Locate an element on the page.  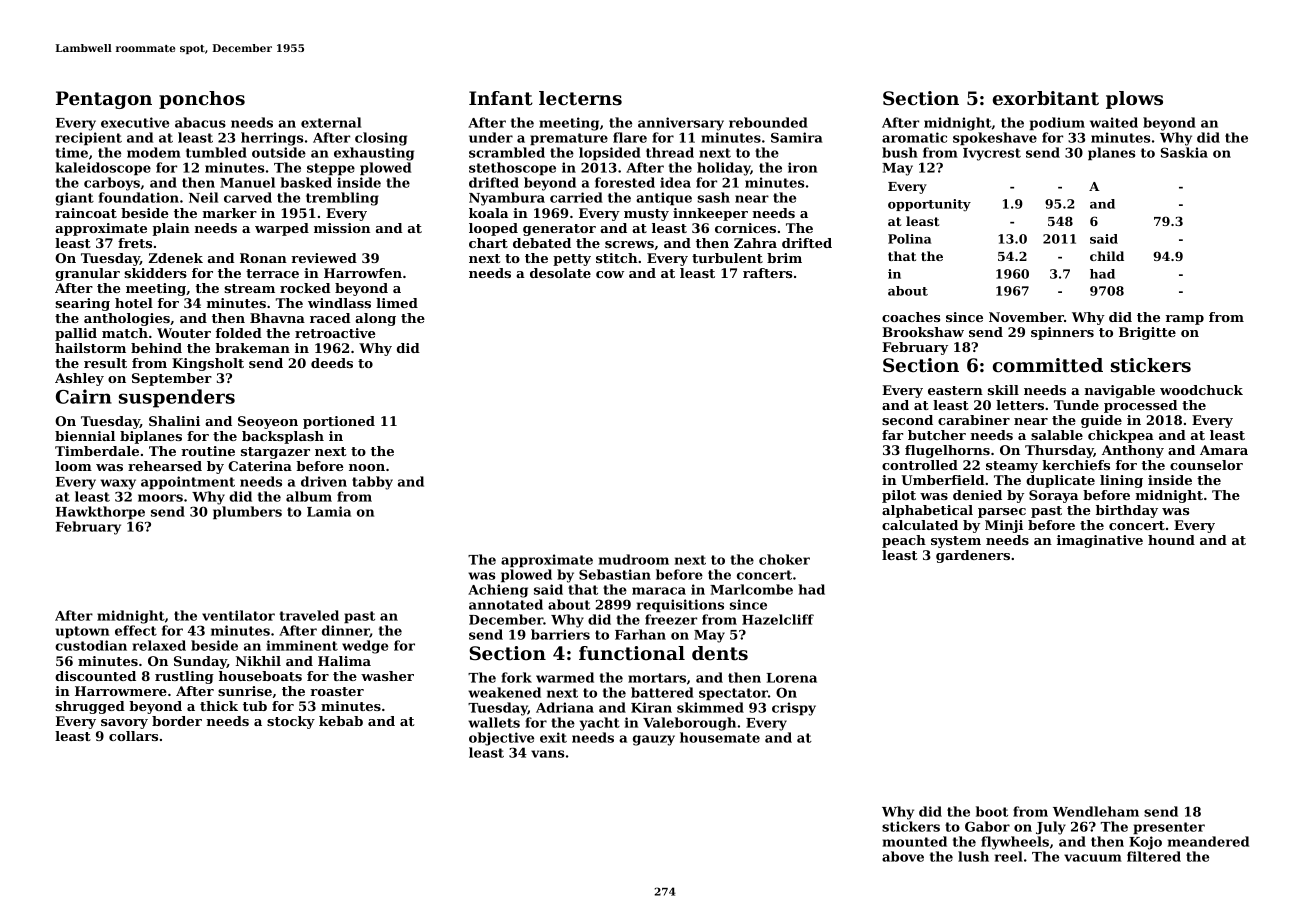
barriers is located at coordinates (560, 634).
